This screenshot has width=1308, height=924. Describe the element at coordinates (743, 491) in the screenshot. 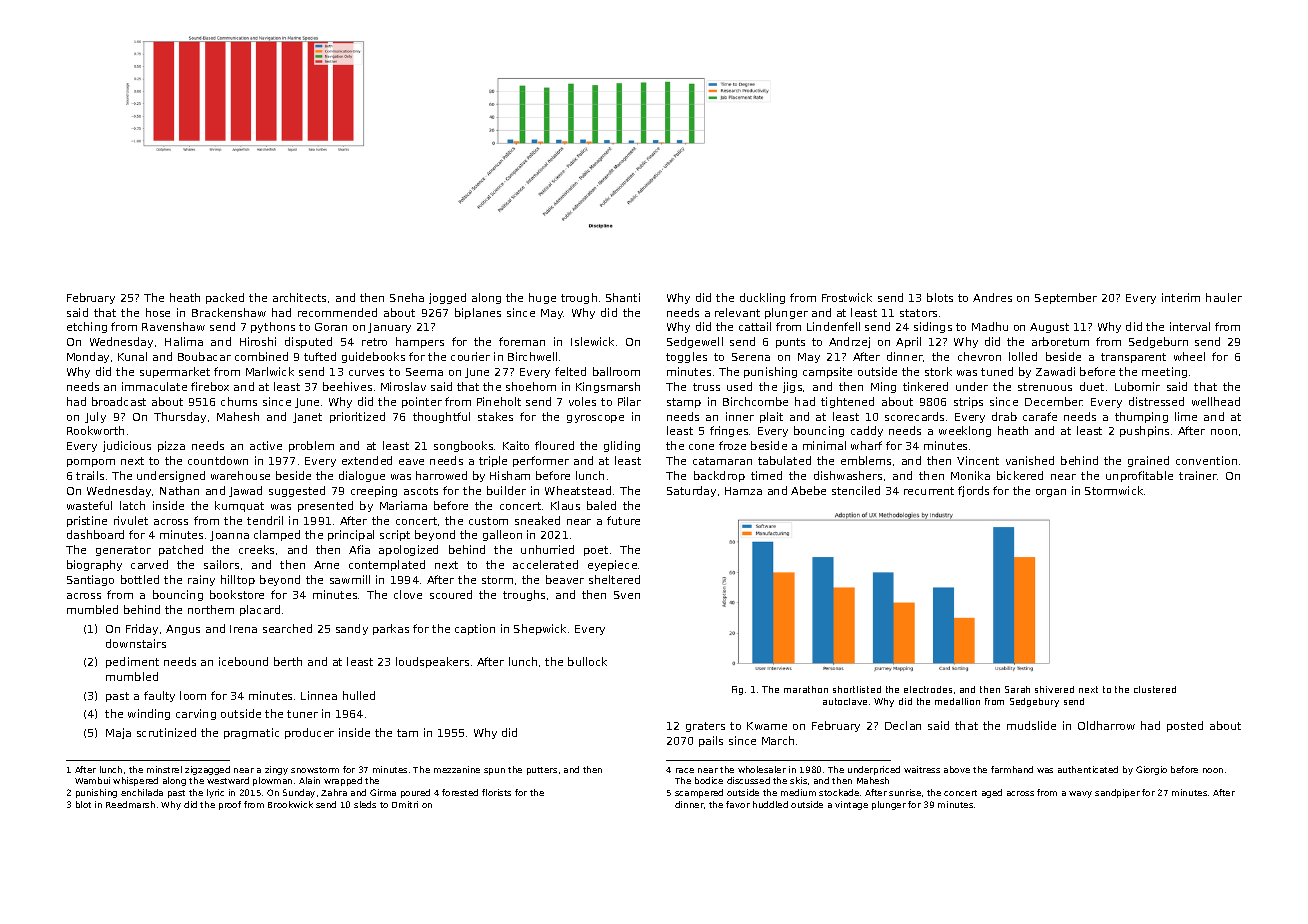

I see `Hamza` at that location.
